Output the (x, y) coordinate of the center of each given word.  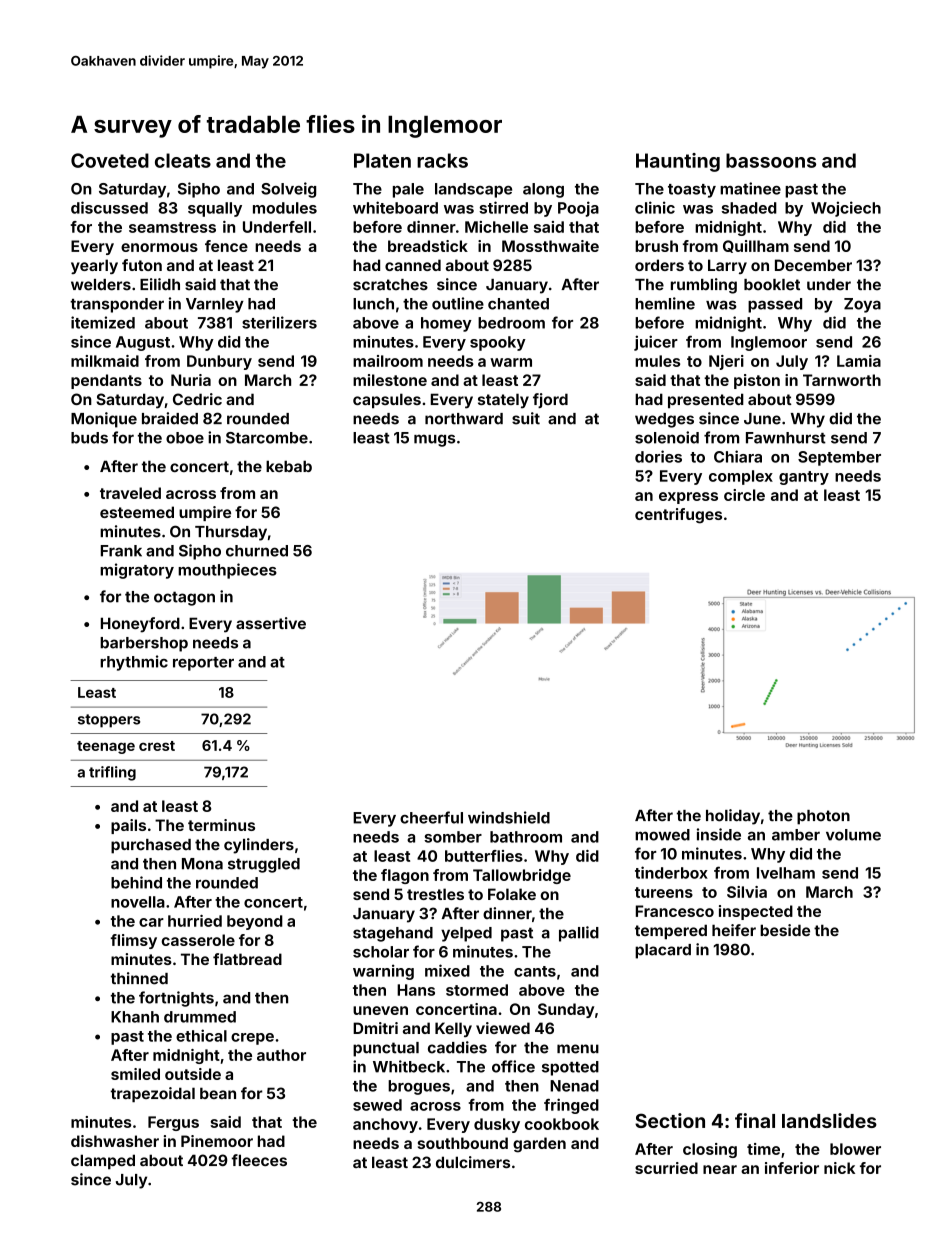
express (688, 498)
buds (89, 438)
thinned (139, 978)
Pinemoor (217, 1141)
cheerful (431, 817)
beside (785, 930)
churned (257, 551)
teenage (106, 747)
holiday (733, 817)
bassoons (771, 160)
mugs (434, 440)
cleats (183, 160)
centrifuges (678, 516)
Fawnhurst (786, 438)
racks (442, 160)
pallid (579, 934)
